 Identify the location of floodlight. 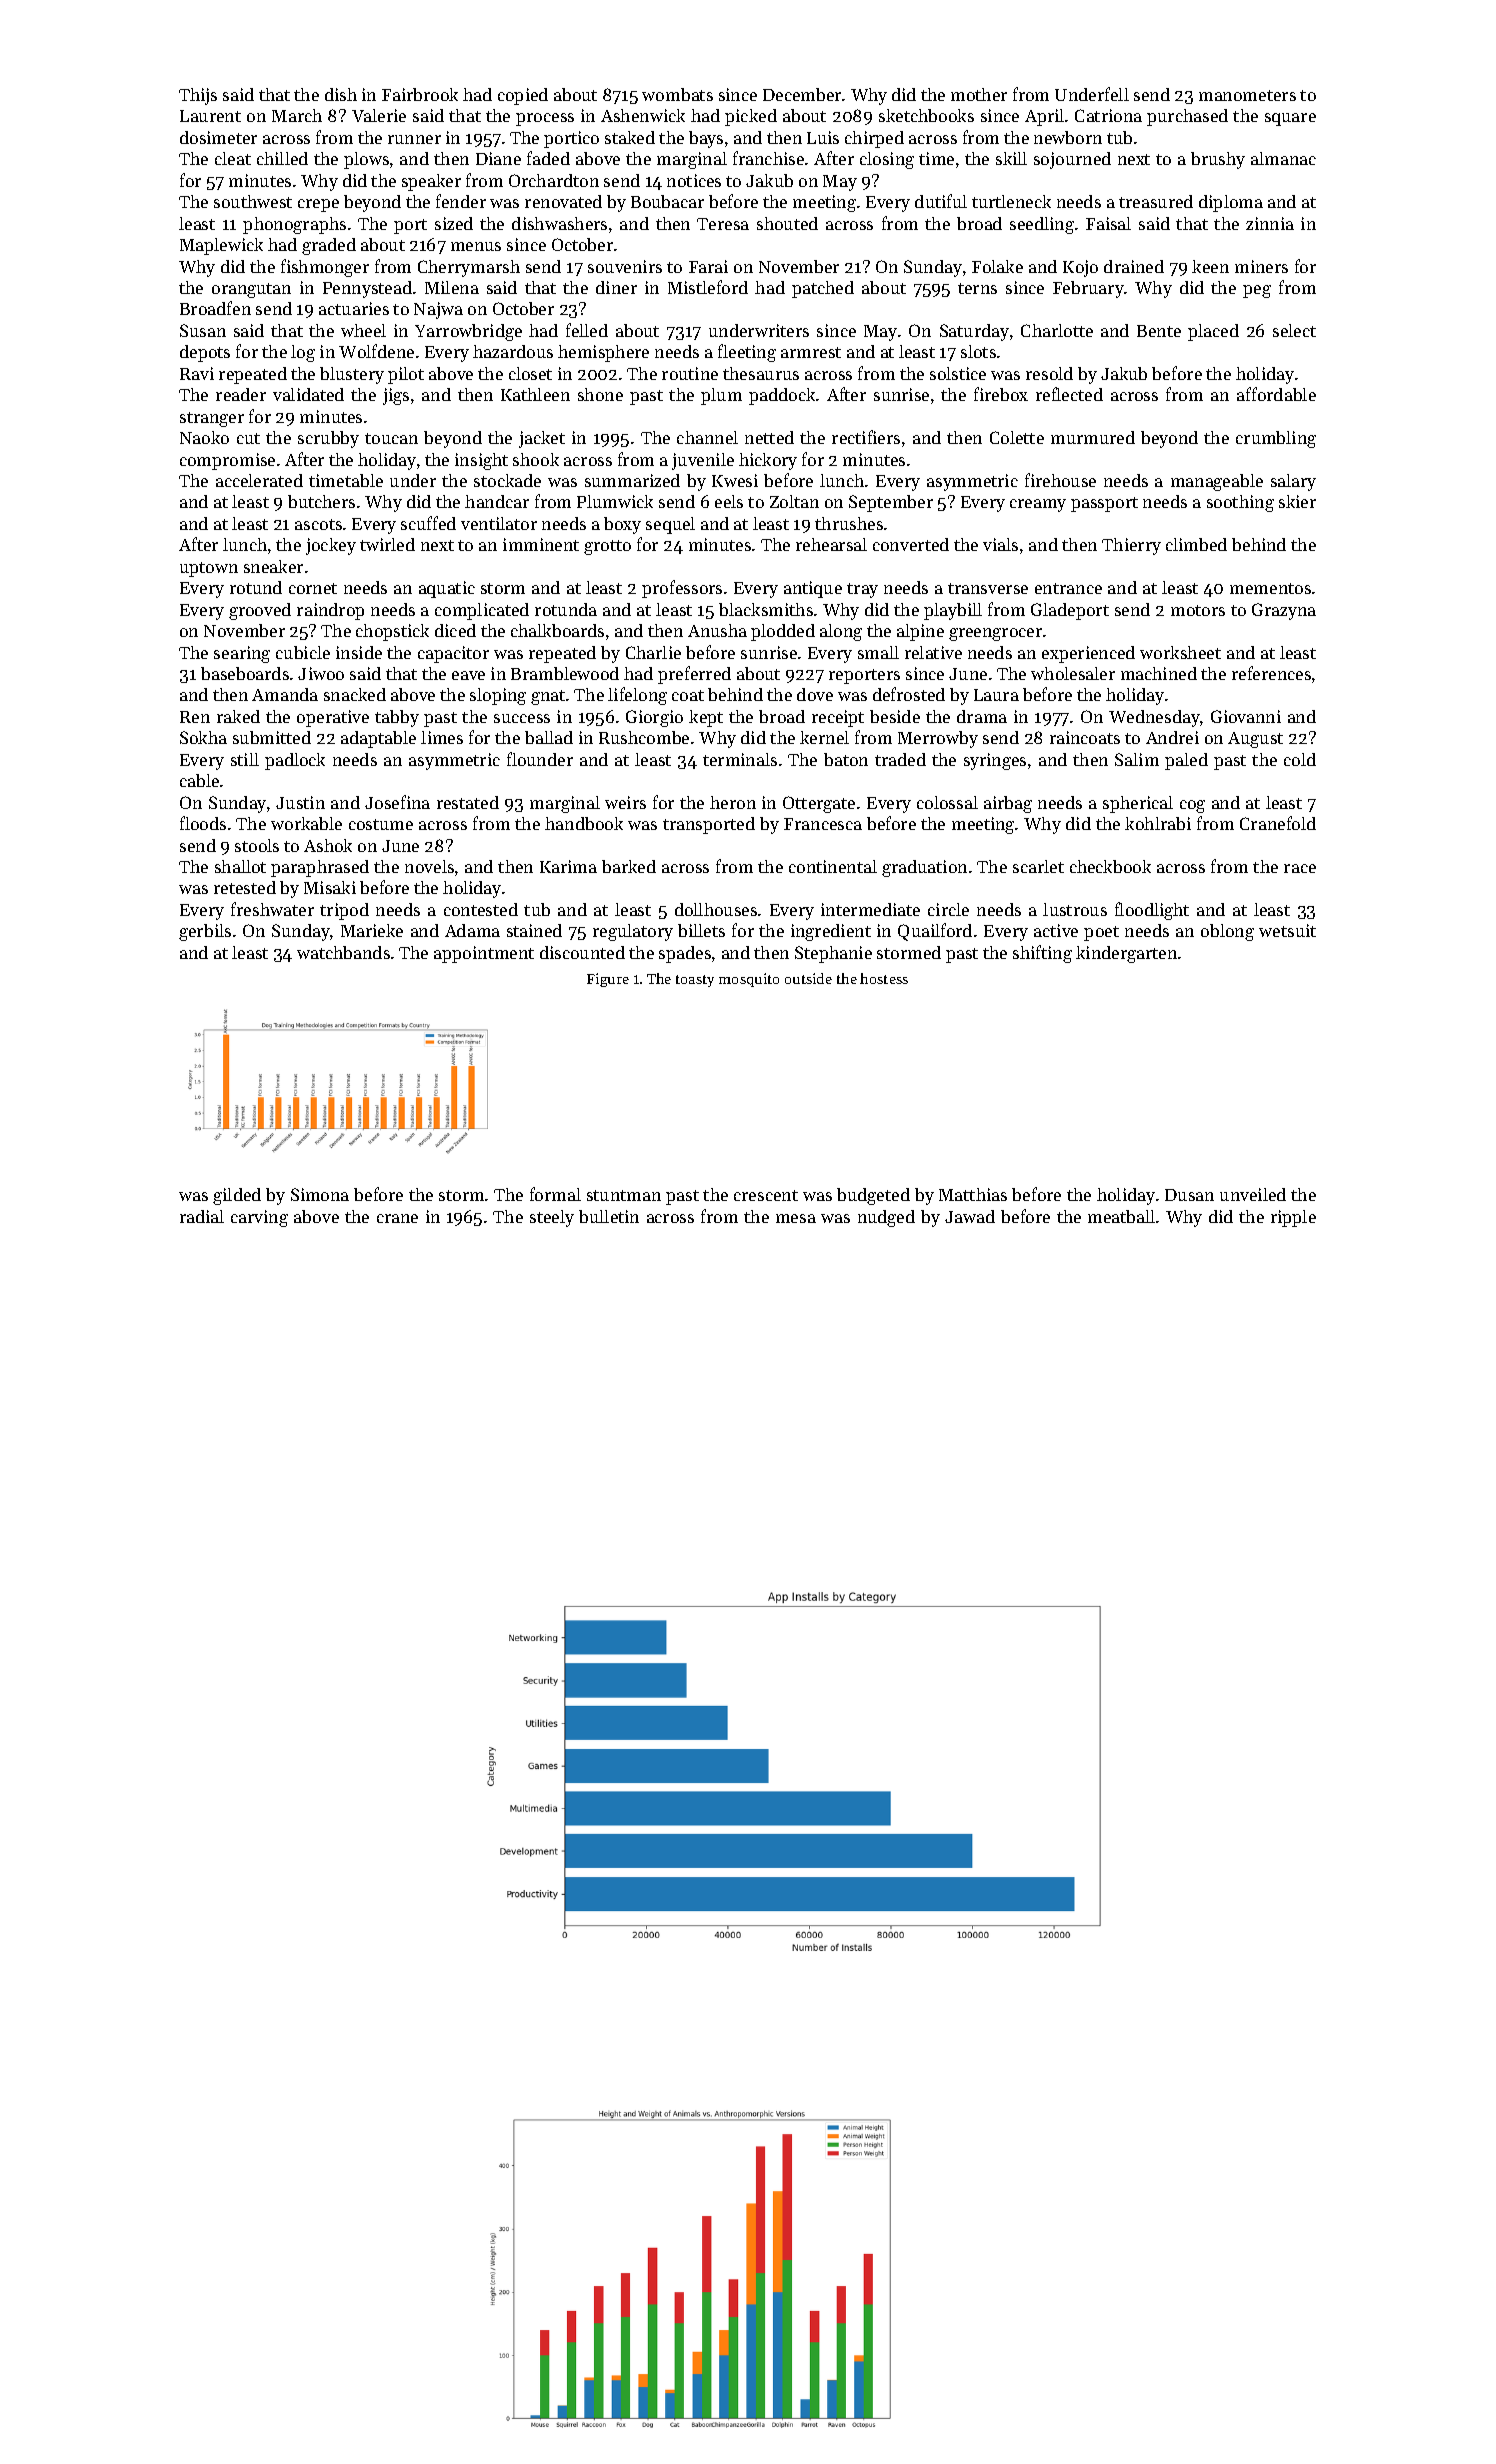
(1152, 911).
